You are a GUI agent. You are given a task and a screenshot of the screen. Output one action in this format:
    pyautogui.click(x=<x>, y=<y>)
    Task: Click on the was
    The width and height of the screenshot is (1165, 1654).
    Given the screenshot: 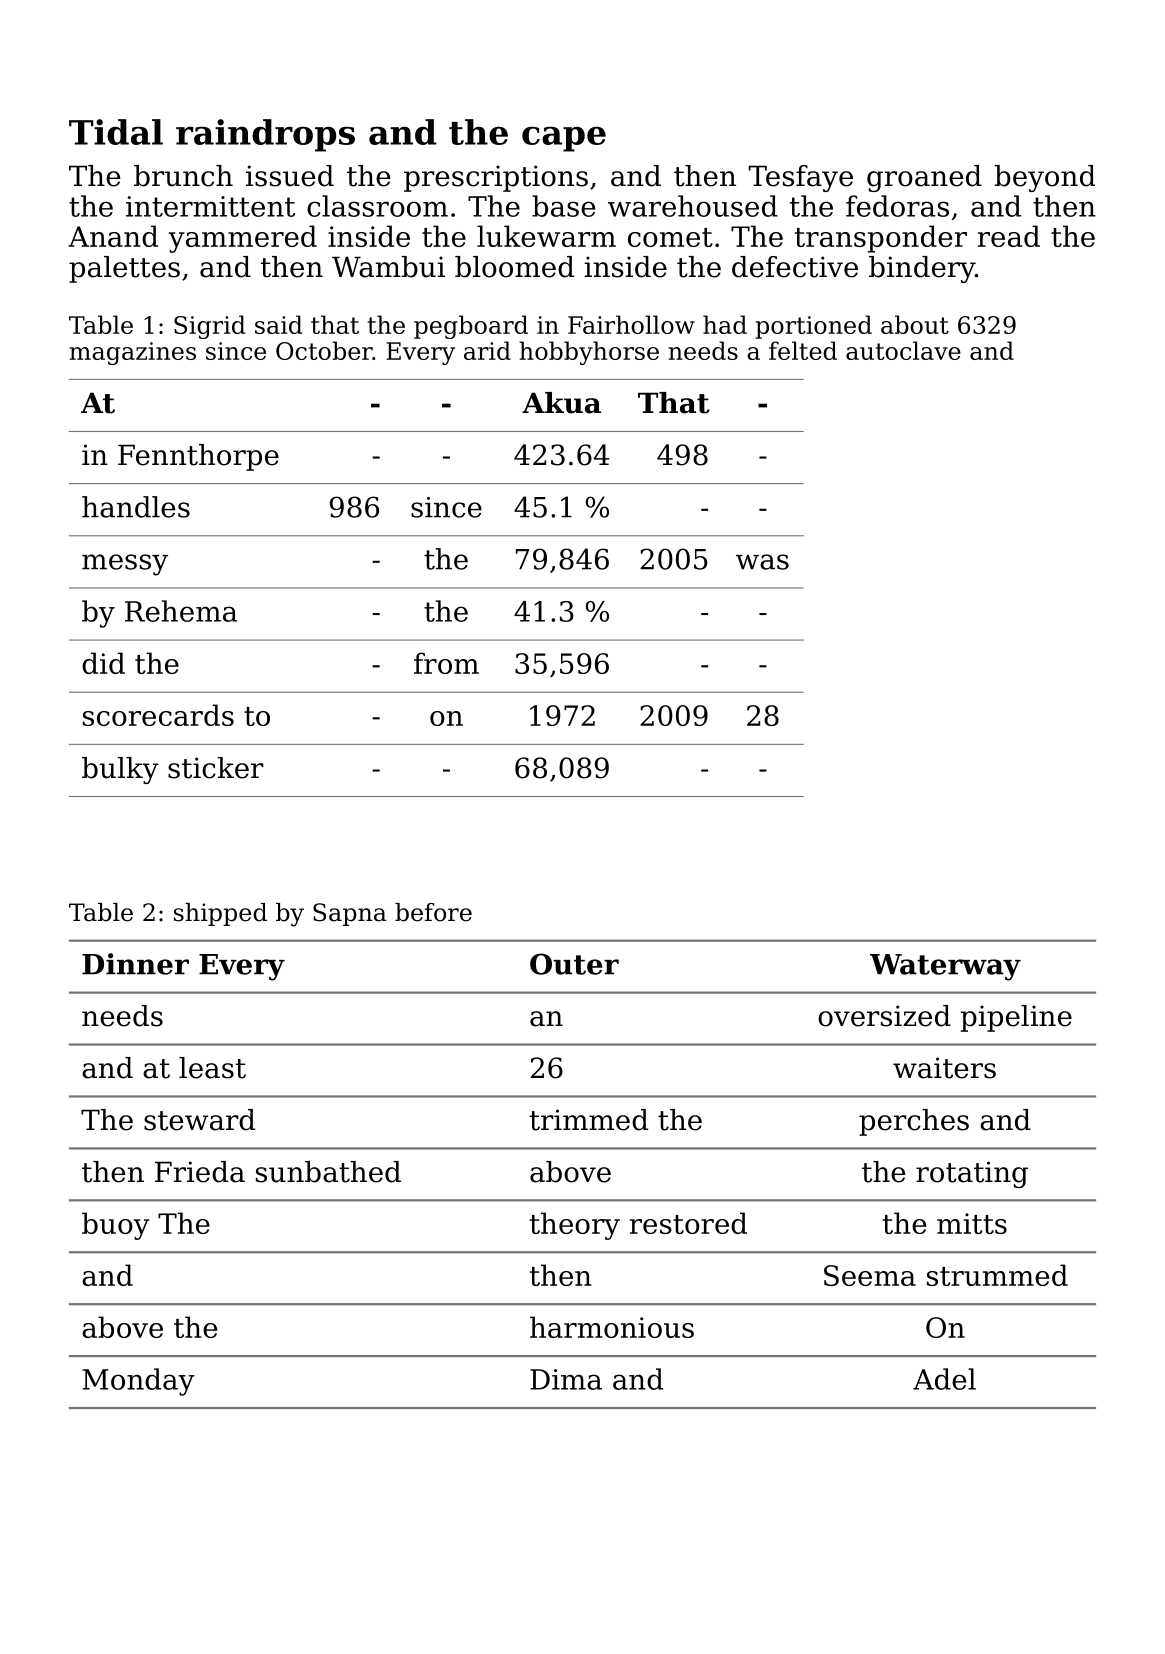 What is the action you would take?
    pyautogui.click(x=762, y=562)
